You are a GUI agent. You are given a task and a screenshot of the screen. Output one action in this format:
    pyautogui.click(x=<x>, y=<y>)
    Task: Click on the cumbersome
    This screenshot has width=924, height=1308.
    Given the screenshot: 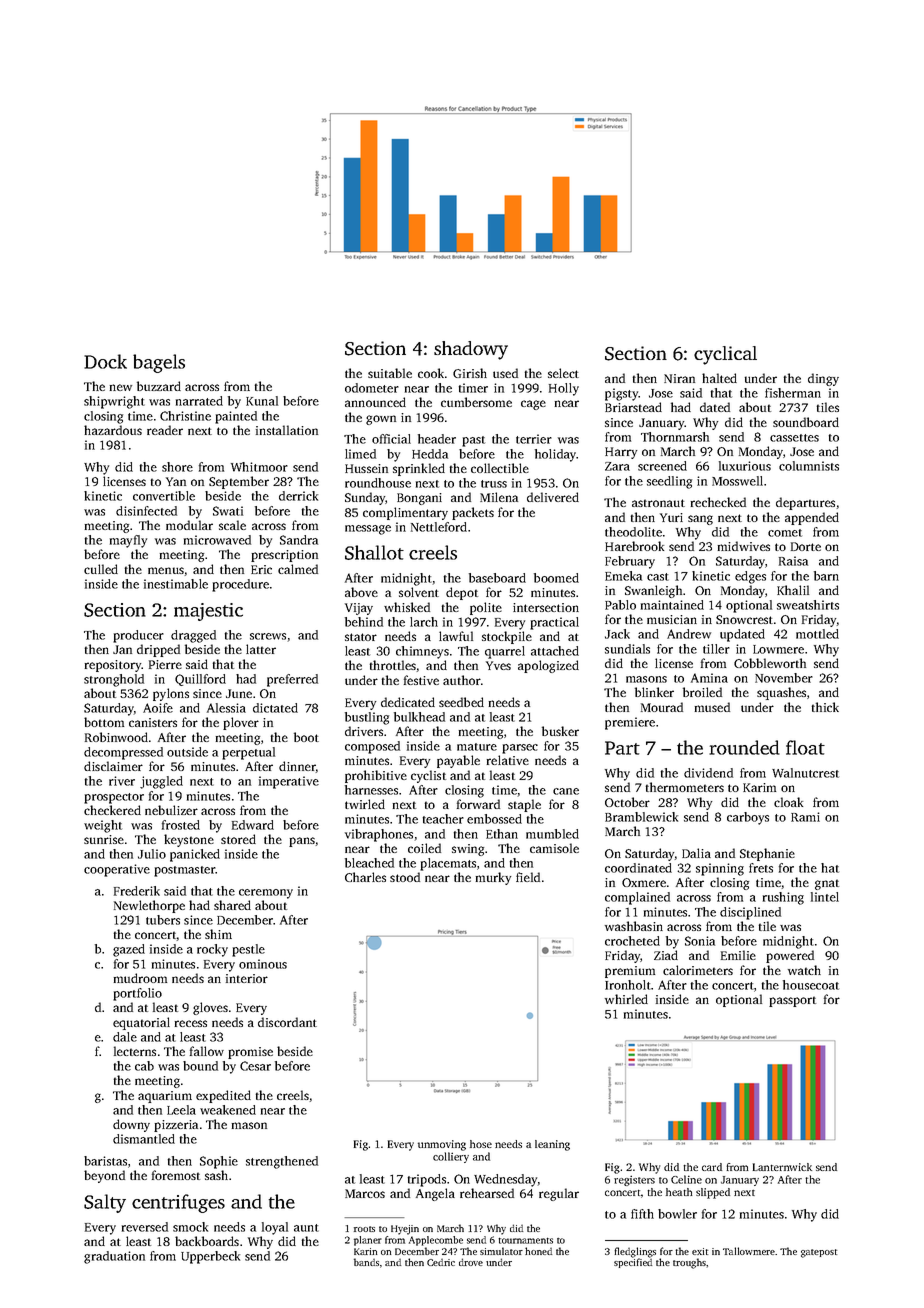 What is the action you would take?
    pyautogui.click(x=476, y=402)
